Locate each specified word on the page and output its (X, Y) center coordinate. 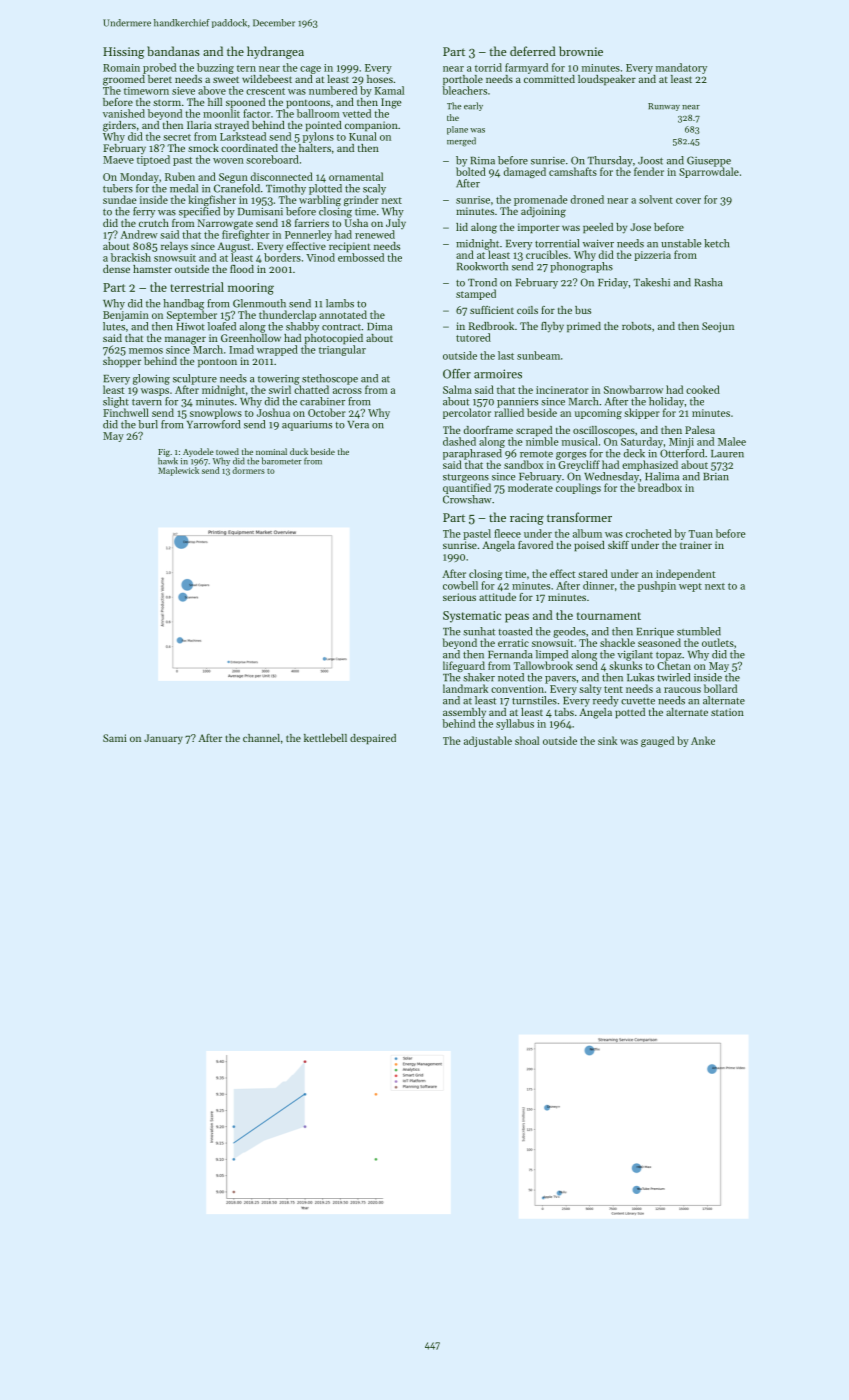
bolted (471, 171)
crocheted (649, 533)
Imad (241, 349)
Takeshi (651, 282)
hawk (168, 461)
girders (119, 126)
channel (261, 738)
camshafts (573, 171)
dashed (459, 441)
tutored (473, 337)
